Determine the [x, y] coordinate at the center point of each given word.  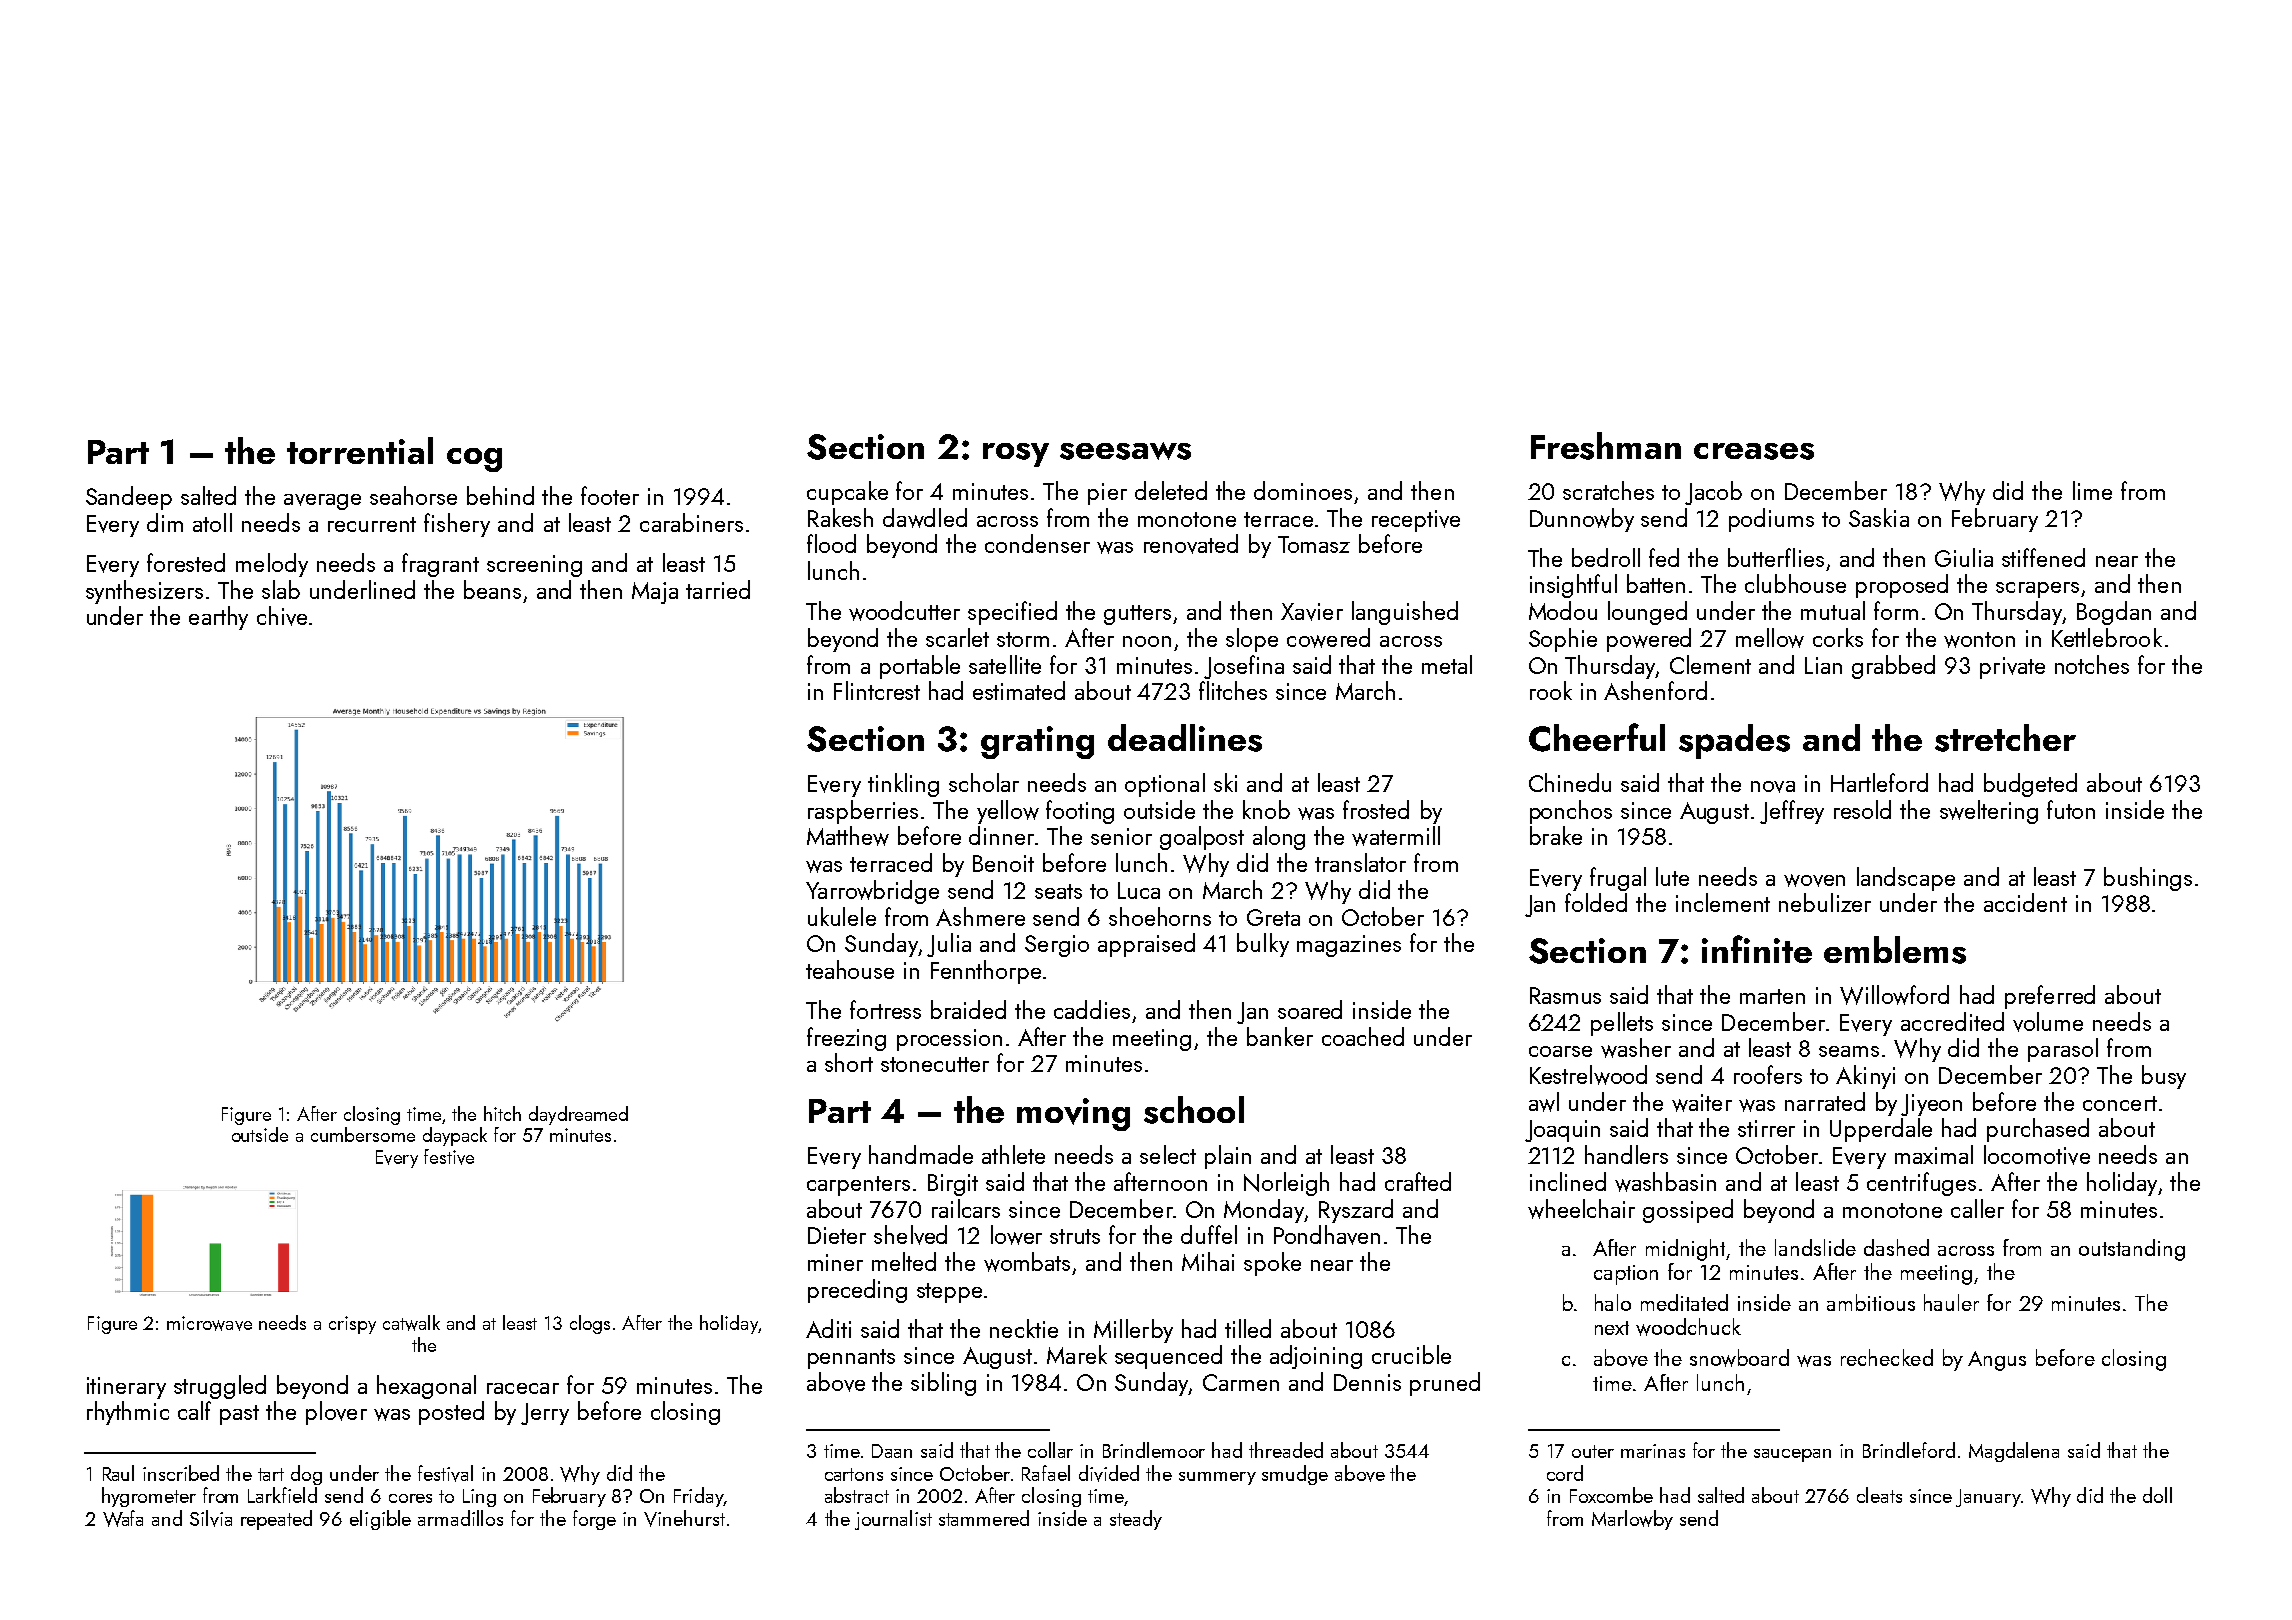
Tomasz [1314, 544]
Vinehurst [684, 1518]
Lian [1823, 665]
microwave [209, 1323]
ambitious [1871, 1302]
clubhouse [1795, 583]
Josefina [1244, 667]
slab [281, 589]
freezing [846, 1039]
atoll [212, 522]
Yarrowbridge [872, 892]
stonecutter [935, 1064]
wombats [1027, 1262]
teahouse [850, 969]
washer [1636, 1048]
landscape [1906, 879]
